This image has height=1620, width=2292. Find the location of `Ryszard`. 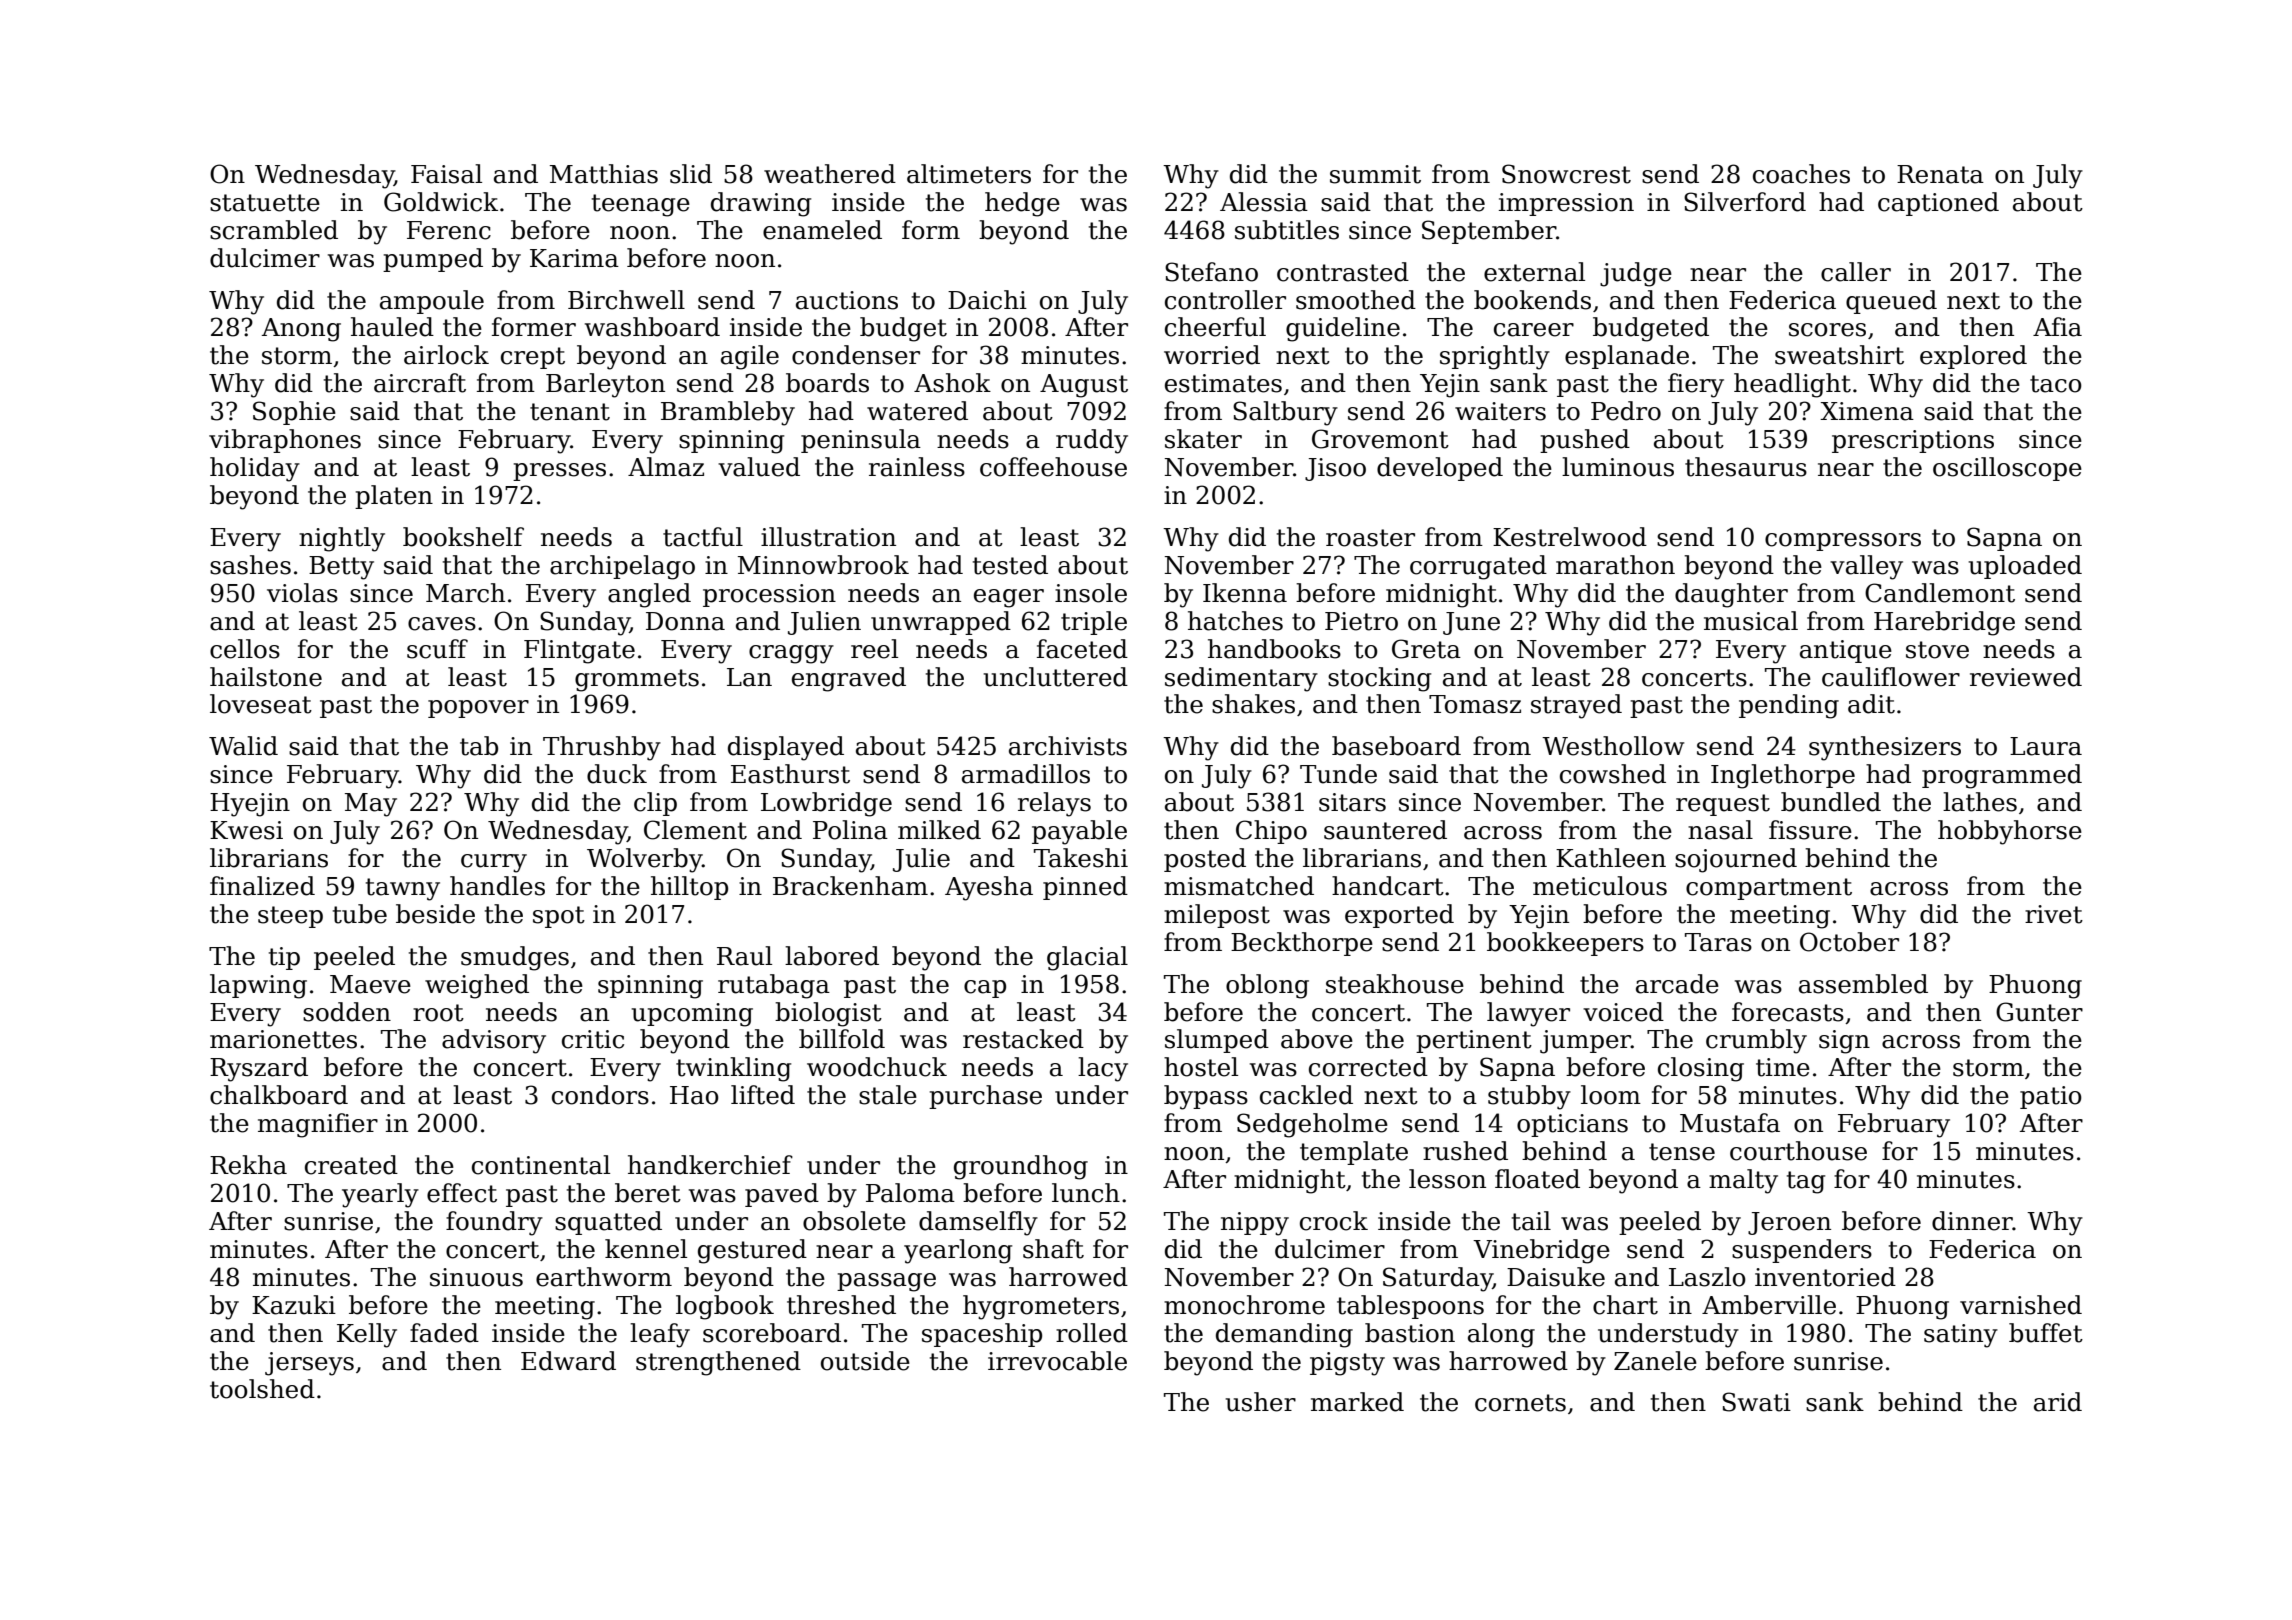

Ryszard is located at coordinates (259, 1069).
